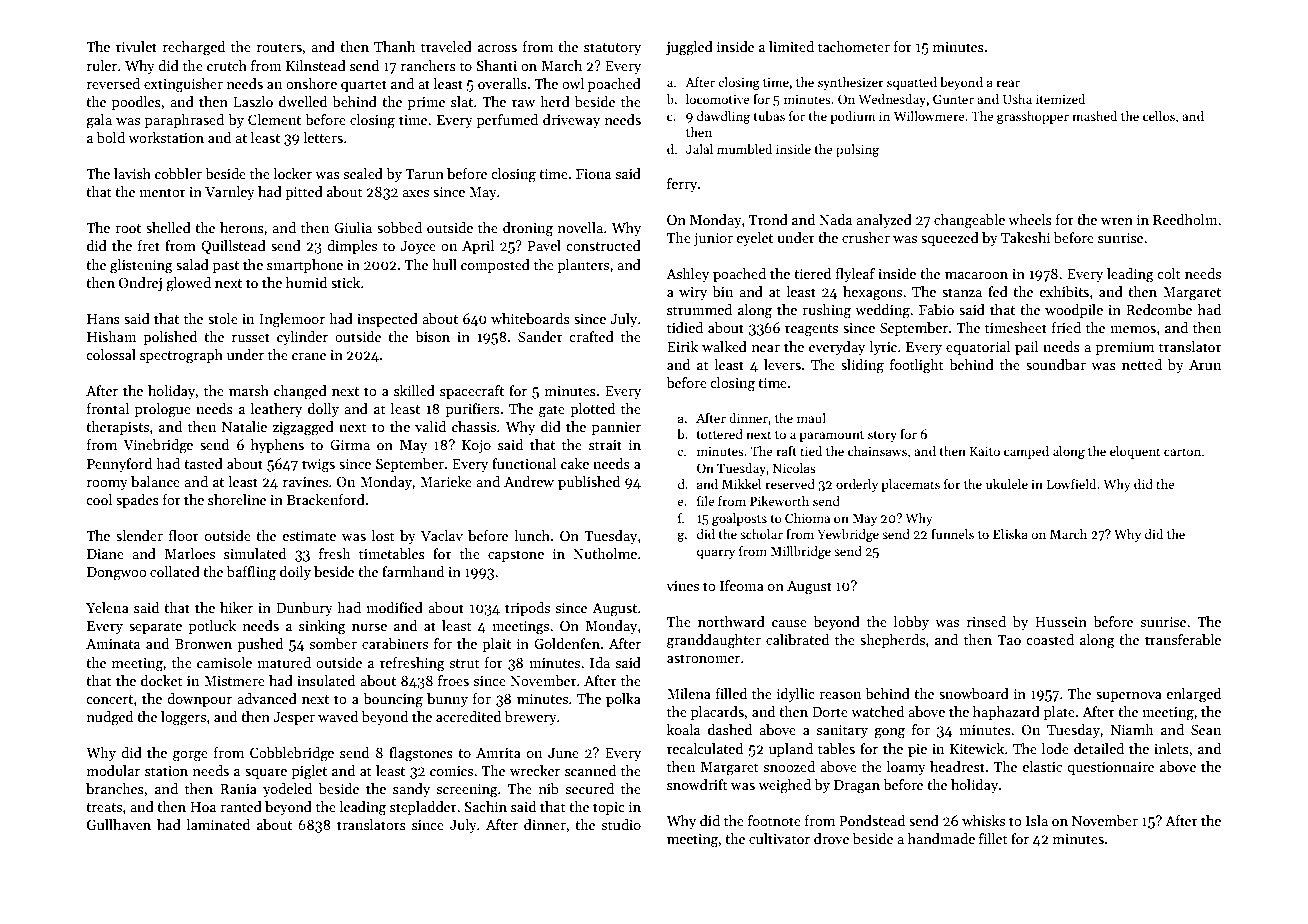  What do you see at coordinates (605, 553) in the page?
I see `Nutholme` at bounding box center [605, 553].
